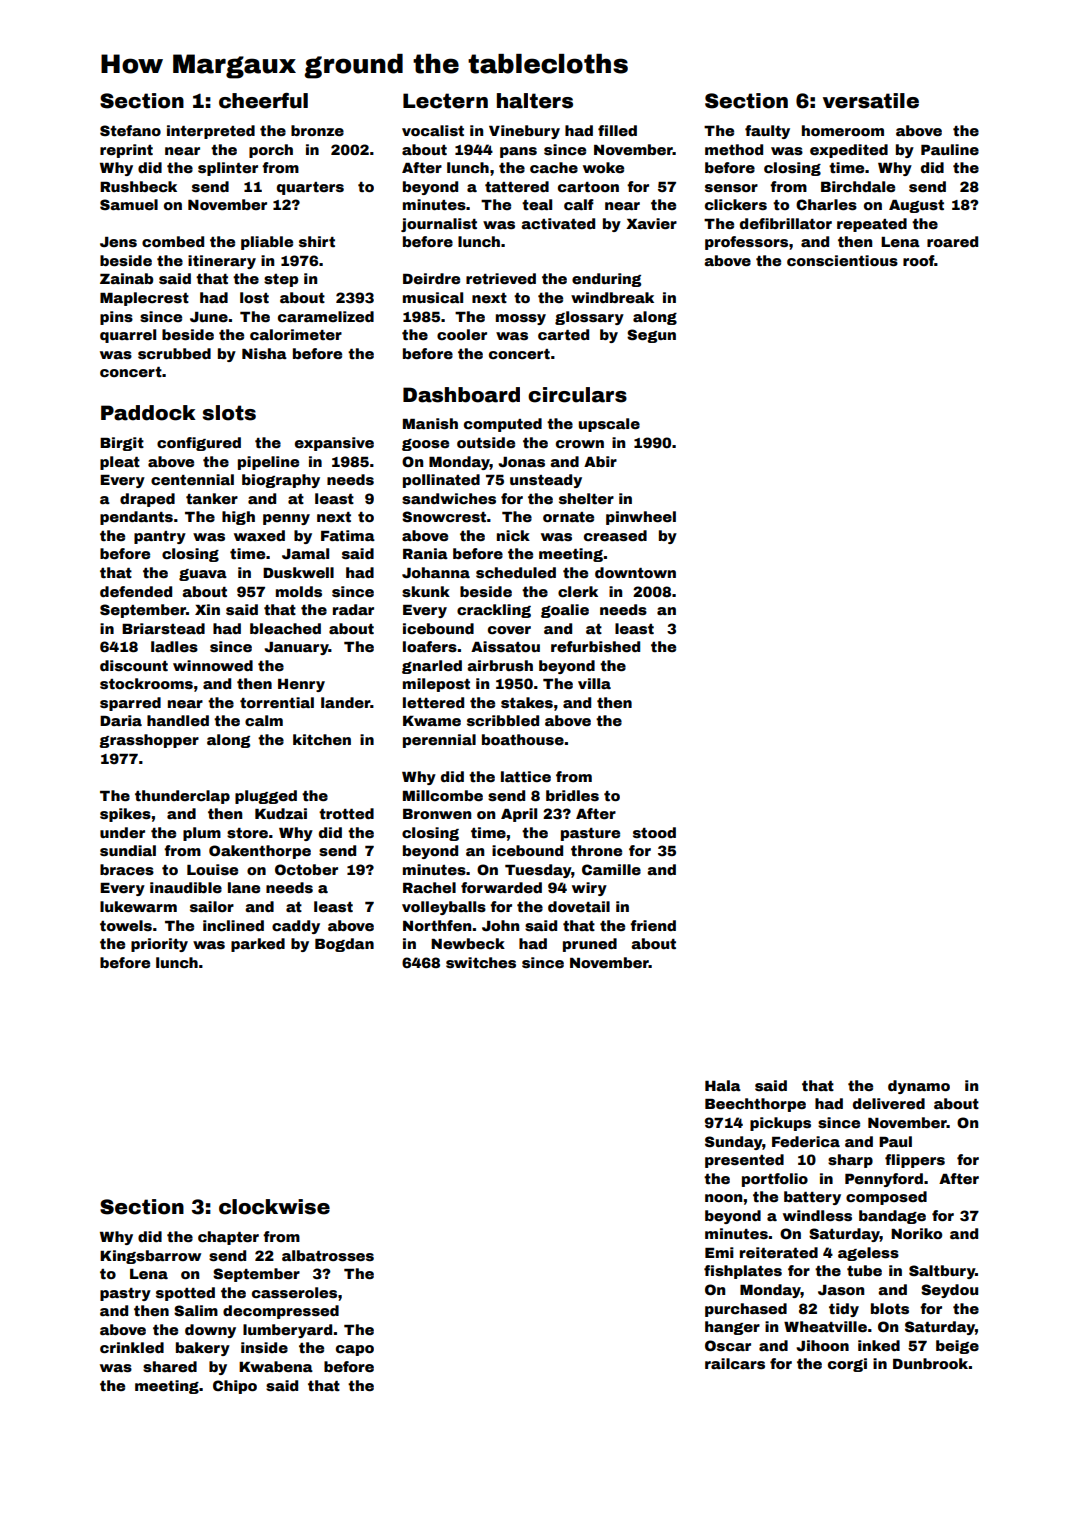  Describe the element at coordinates (127, 869) in the screenshot. I see `braces` at that location.
